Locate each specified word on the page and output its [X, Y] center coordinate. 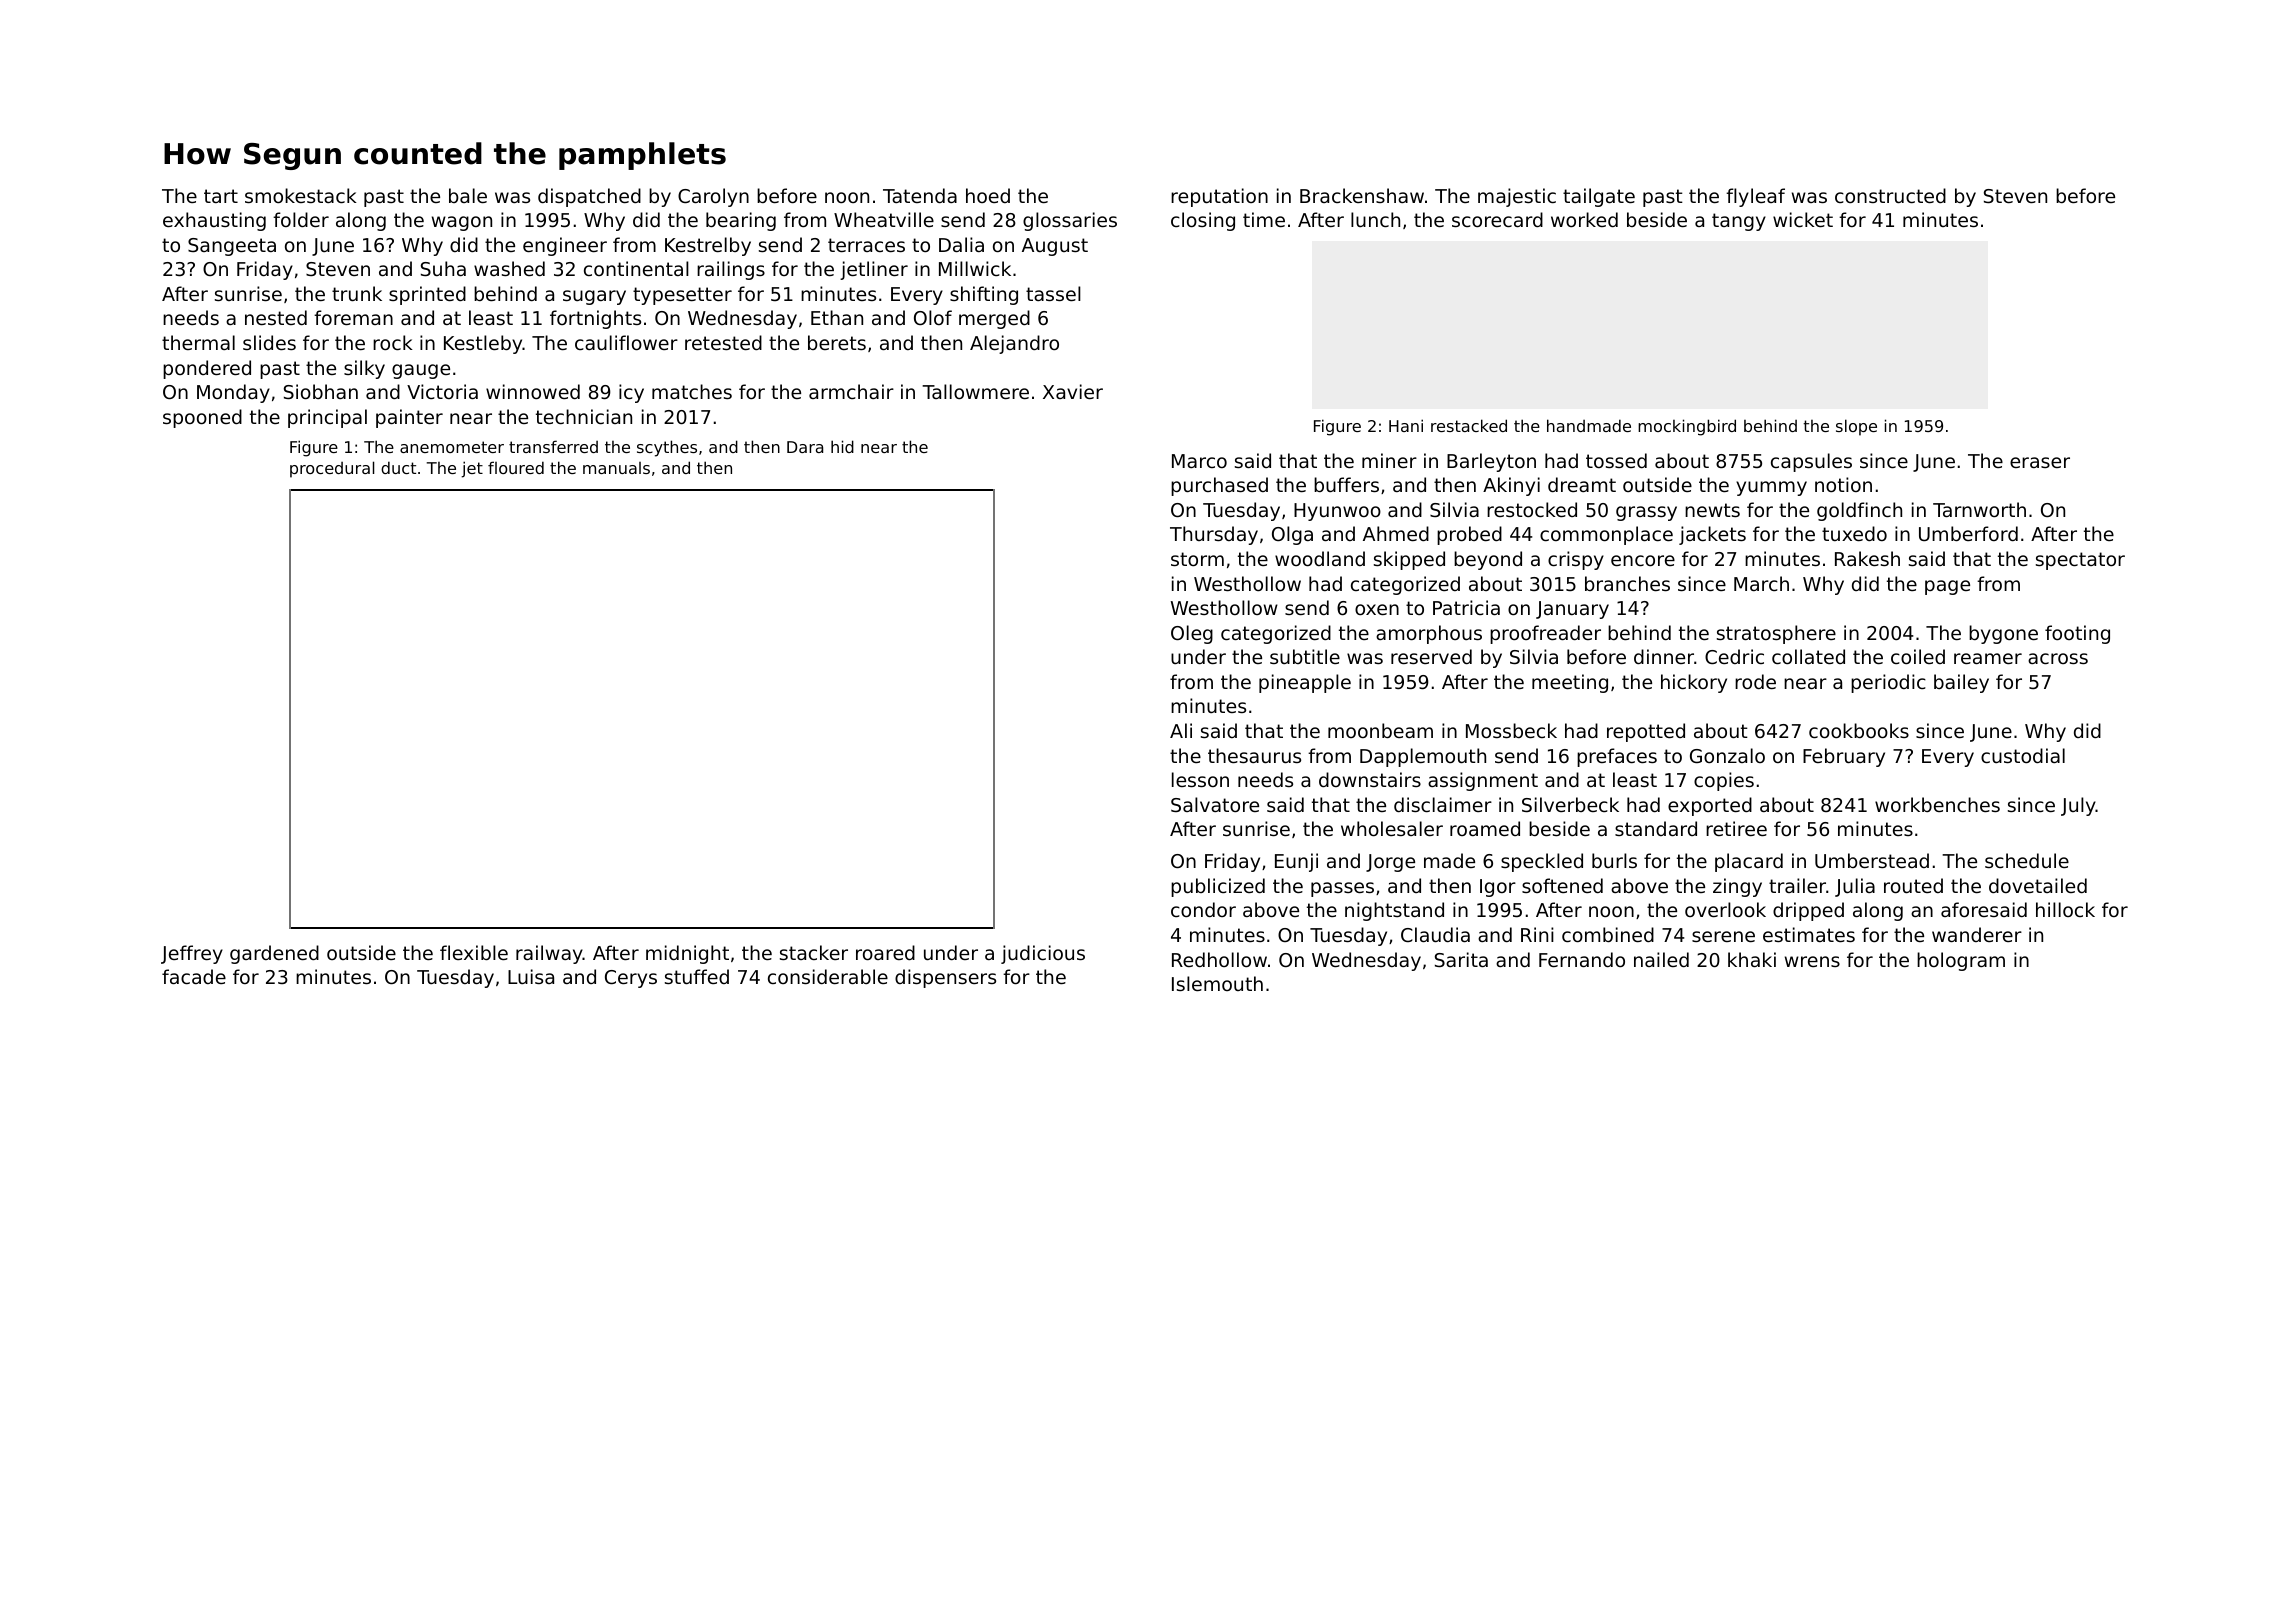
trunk [357, 293]
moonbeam [1380, 730]
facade [194, 976]
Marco [1199, 461]
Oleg [1192, 634]
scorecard [1497, 219]
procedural [332, 469]
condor [1203, 909]
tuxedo [1854, 533]
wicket [1803, 219]
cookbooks [1859, 730]
